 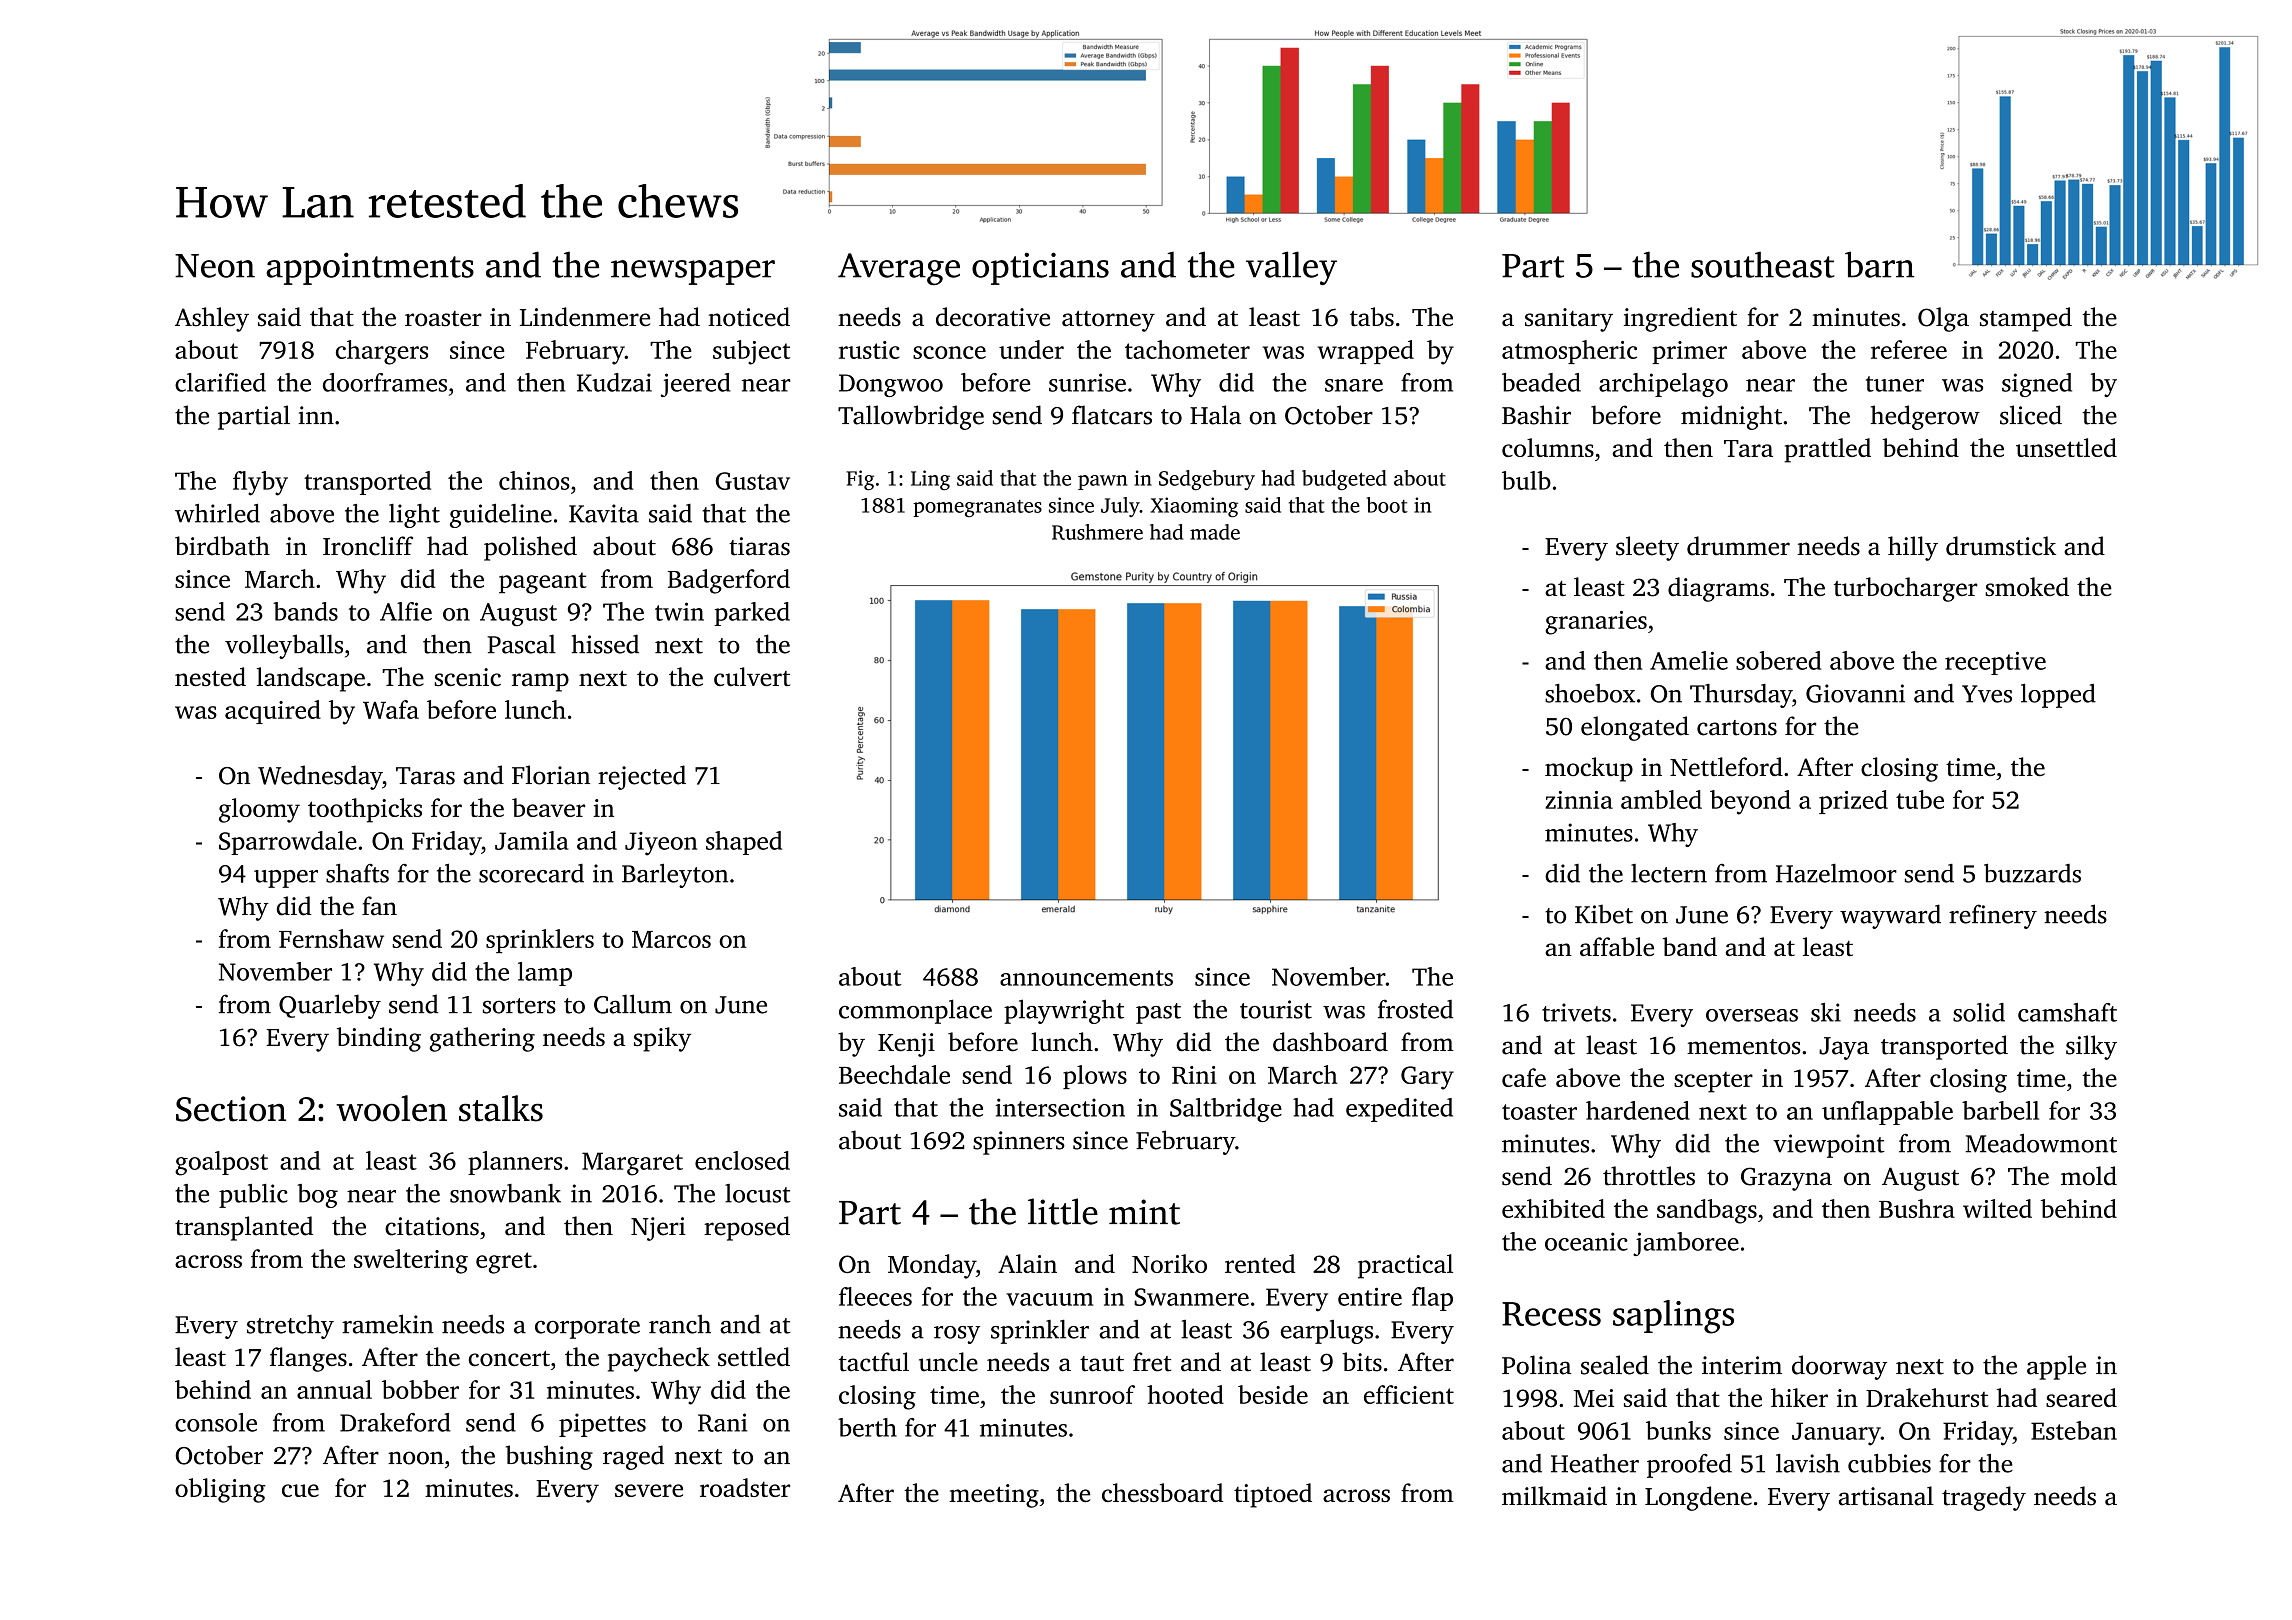 I want to click on egret, so click(x=504, y=1263).
